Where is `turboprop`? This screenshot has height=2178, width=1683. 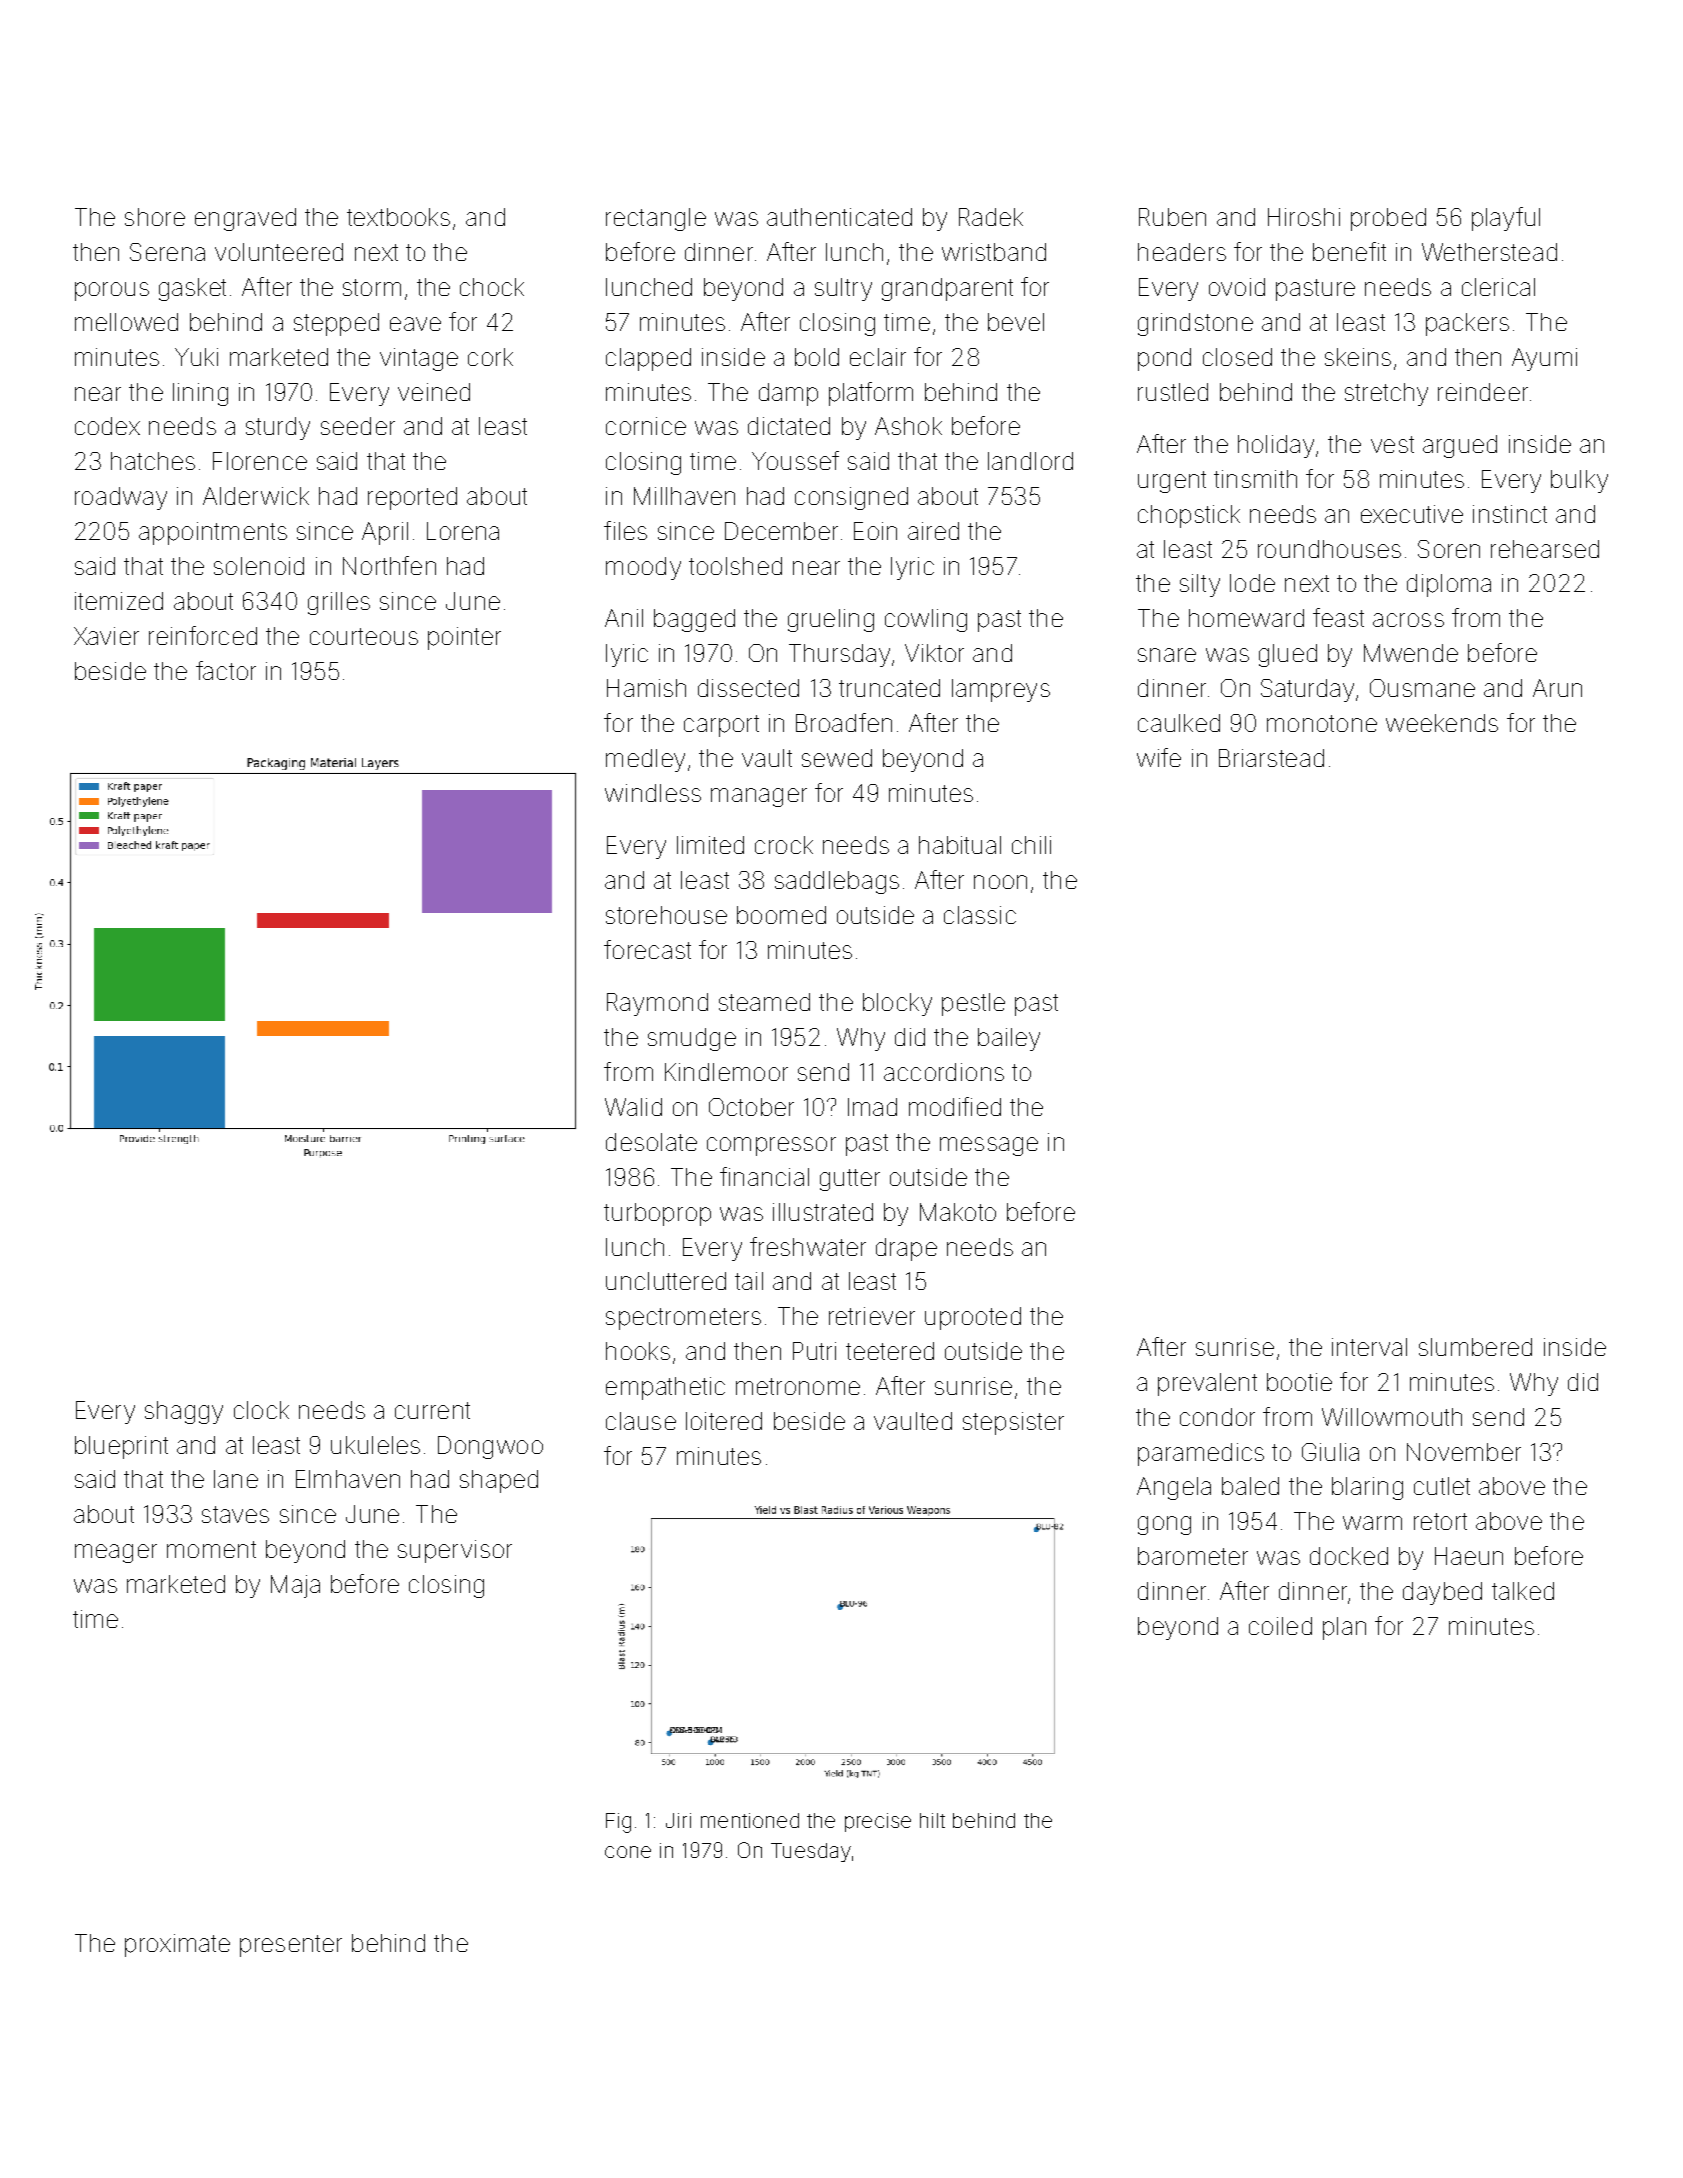 turboprop is located at coordinates (657, 1214).
